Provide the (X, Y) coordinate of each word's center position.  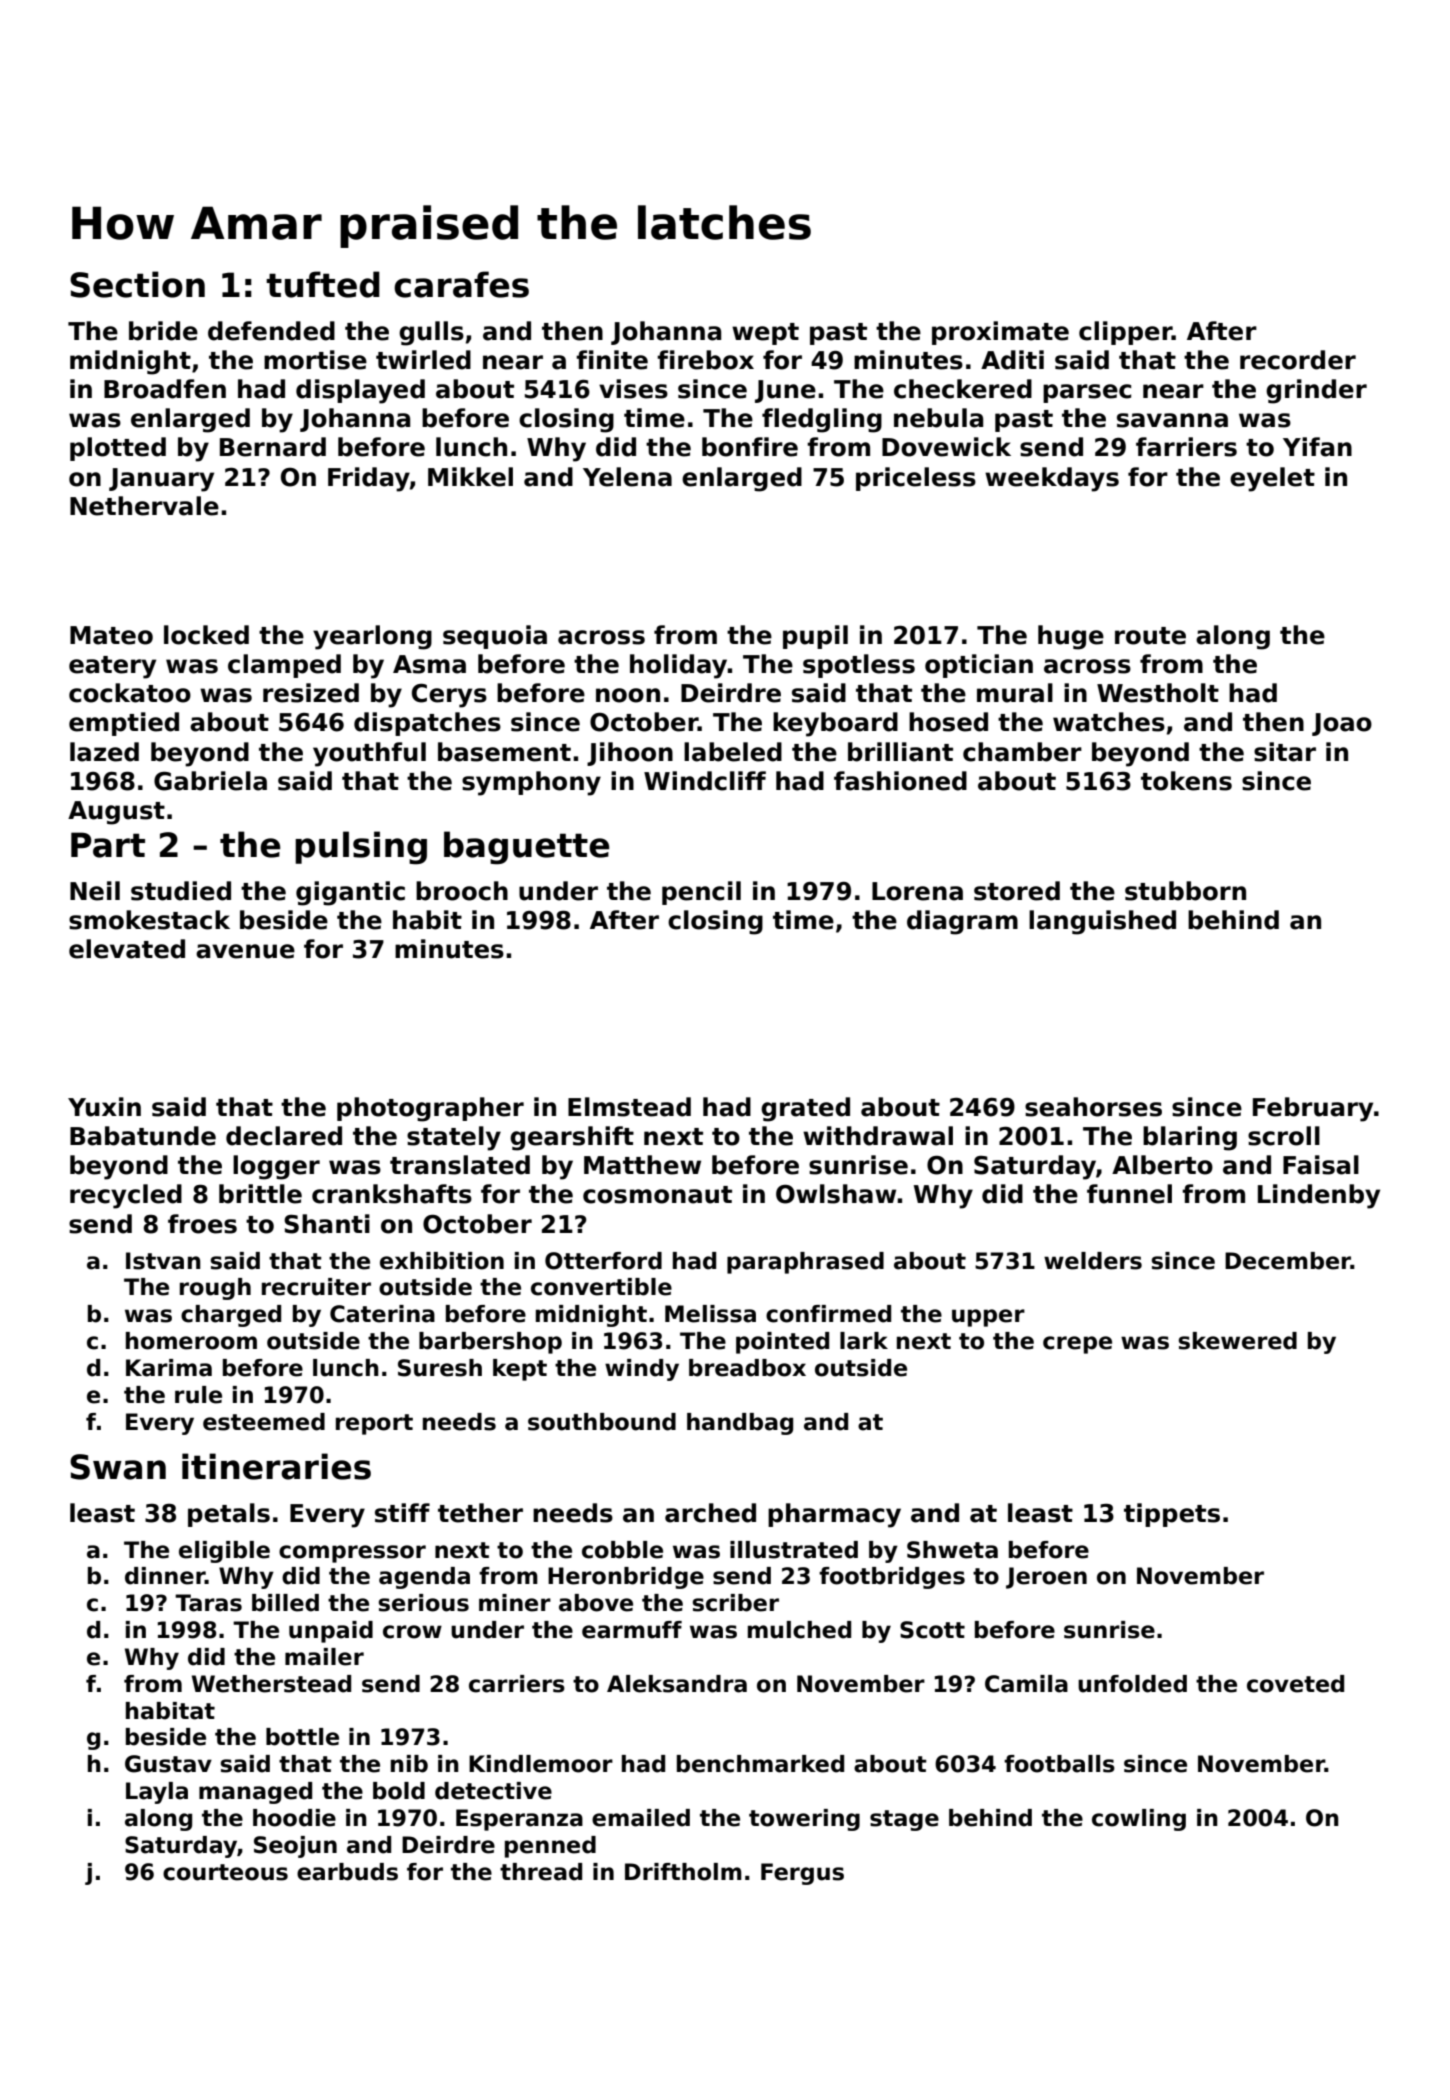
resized (311, 693)
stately (454, 1138)
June (785, 391)
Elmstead (629, 1107)
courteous (225, 1872)
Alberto (1162, 1165)
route (1150, 636)
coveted (1295, 1684)
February (1313, 1109)
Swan (118, 1467)
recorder (1298, 360)
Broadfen (165, 389)
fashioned (900, 781)
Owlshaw (836, 1194)
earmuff (632, 1630)
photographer (430, 1109)
